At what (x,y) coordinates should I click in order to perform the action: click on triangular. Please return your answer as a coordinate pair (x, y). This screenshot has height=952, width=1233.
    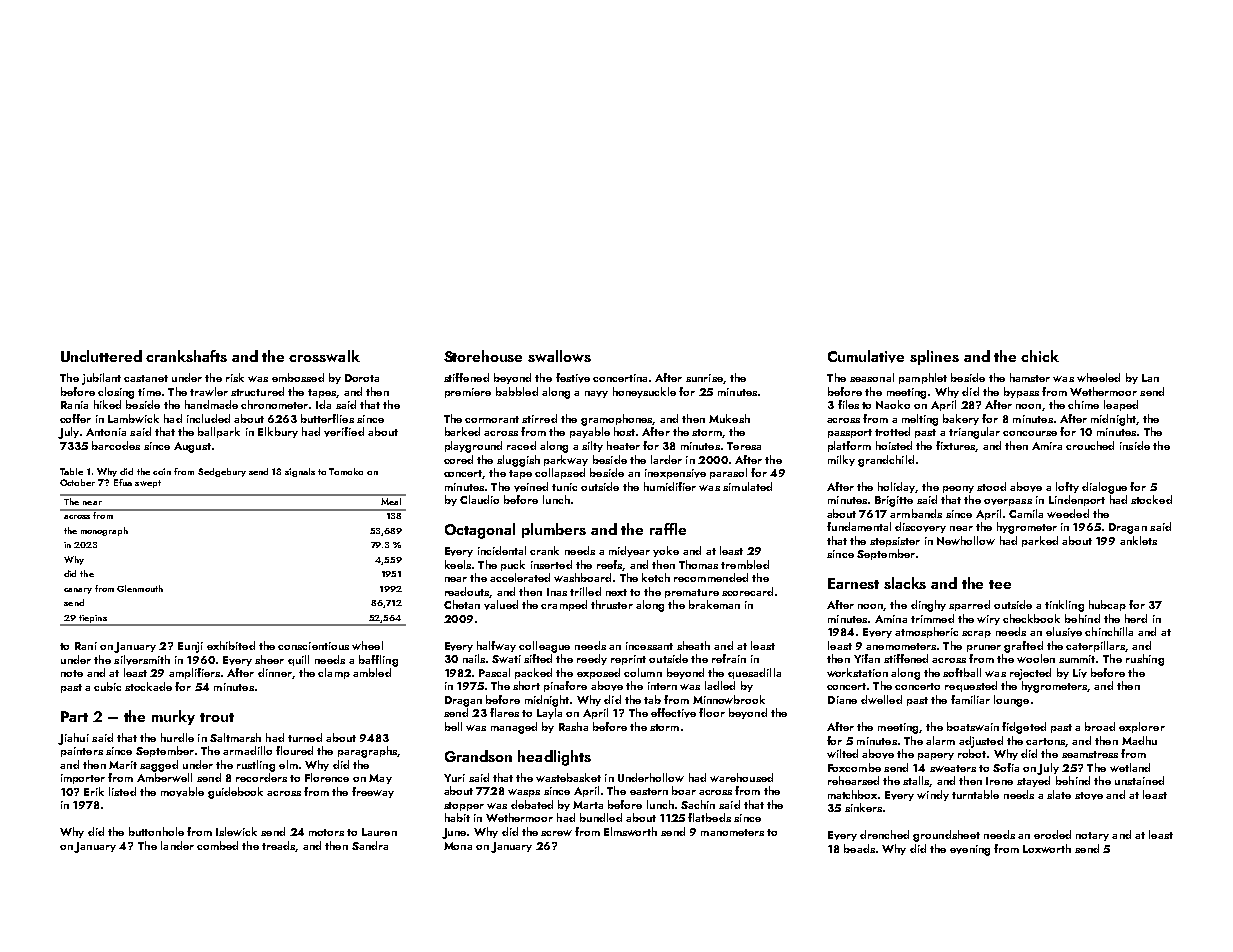
    Looking at the image, I should click on (974, 433).
